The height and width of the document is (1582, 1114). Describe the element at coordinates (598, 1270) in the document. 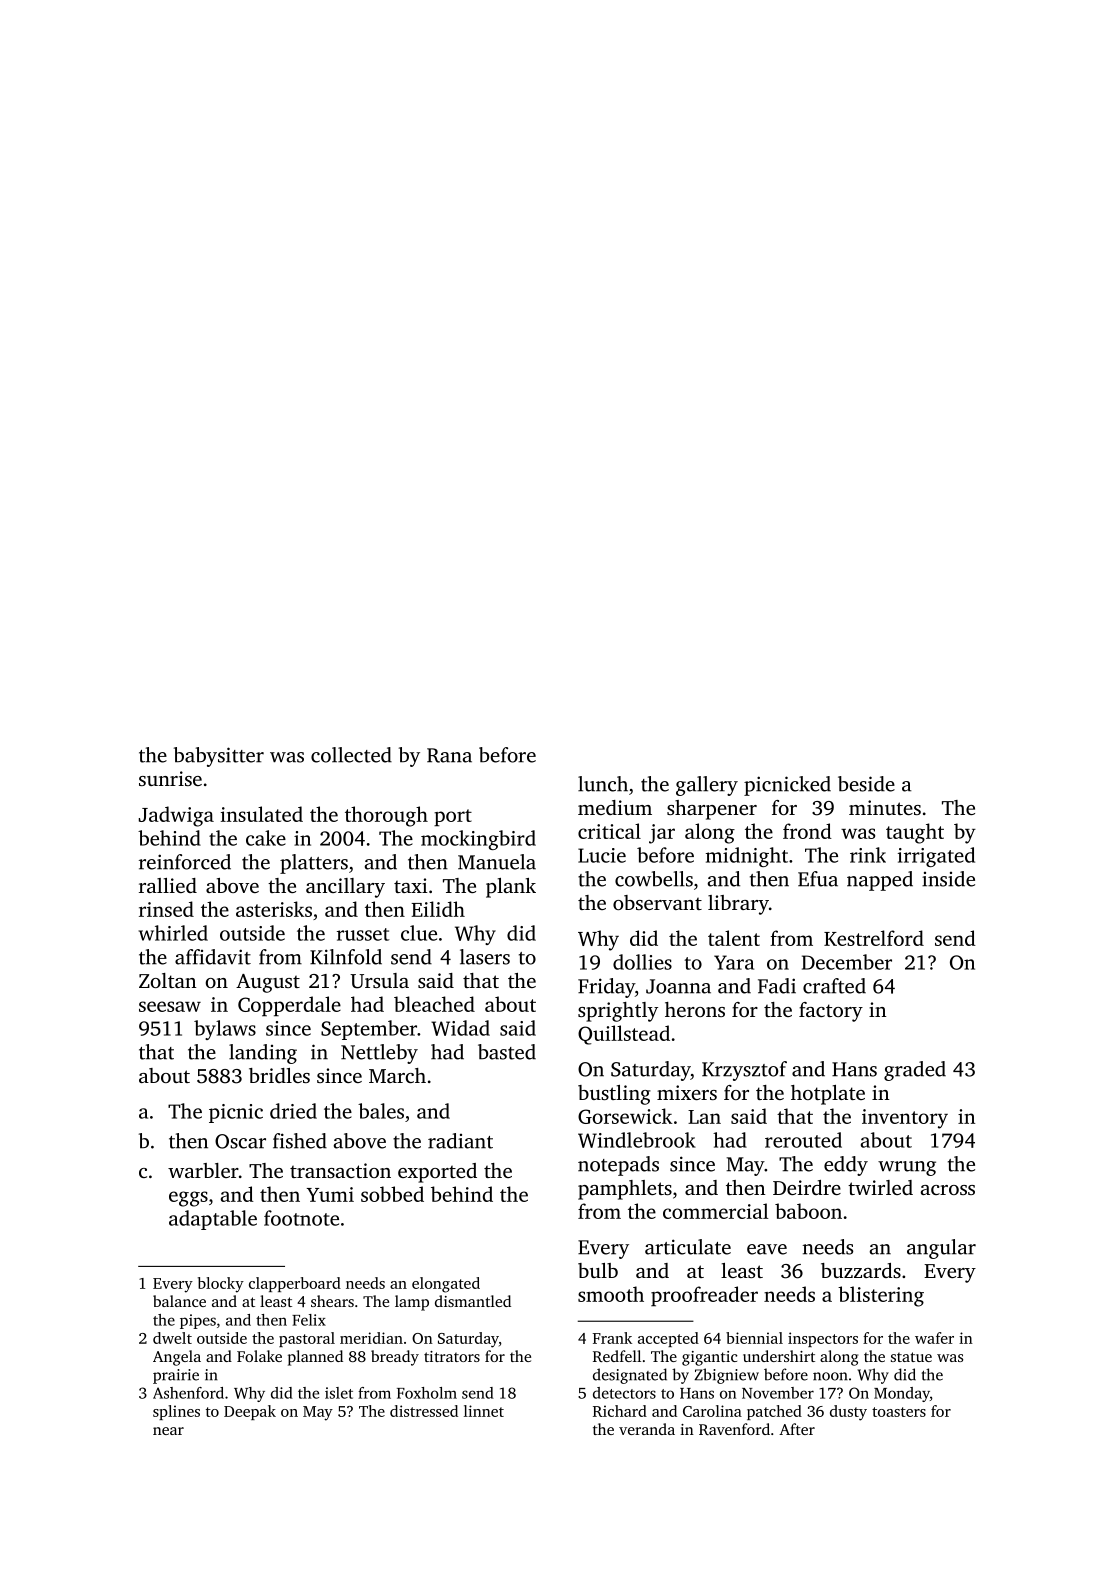

I see `bulb` at that location.
